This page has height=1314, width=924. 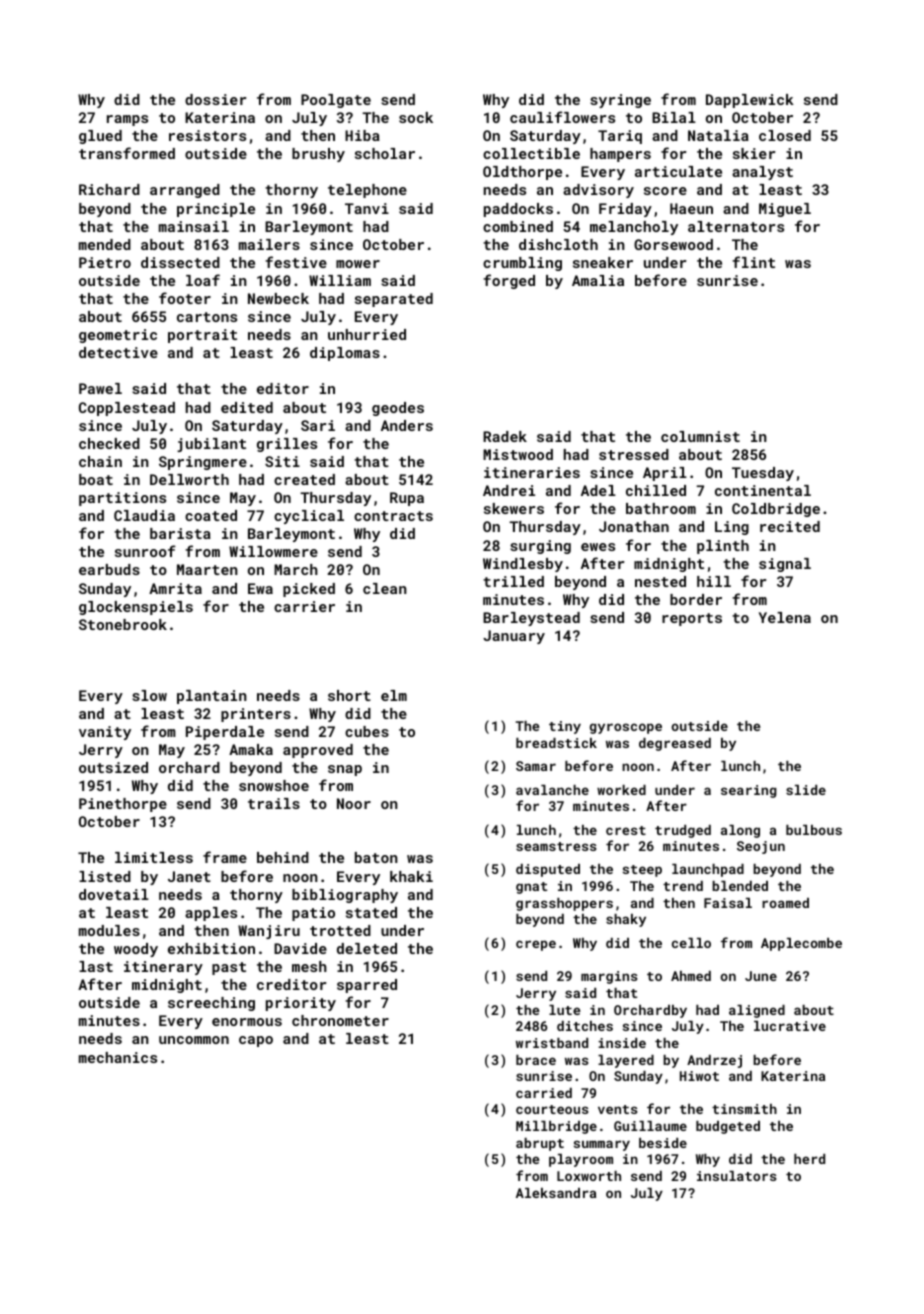 What do you see at coordinates (785, 210) in the page?
I see `Miguel` at bounding box center [785, 210].
